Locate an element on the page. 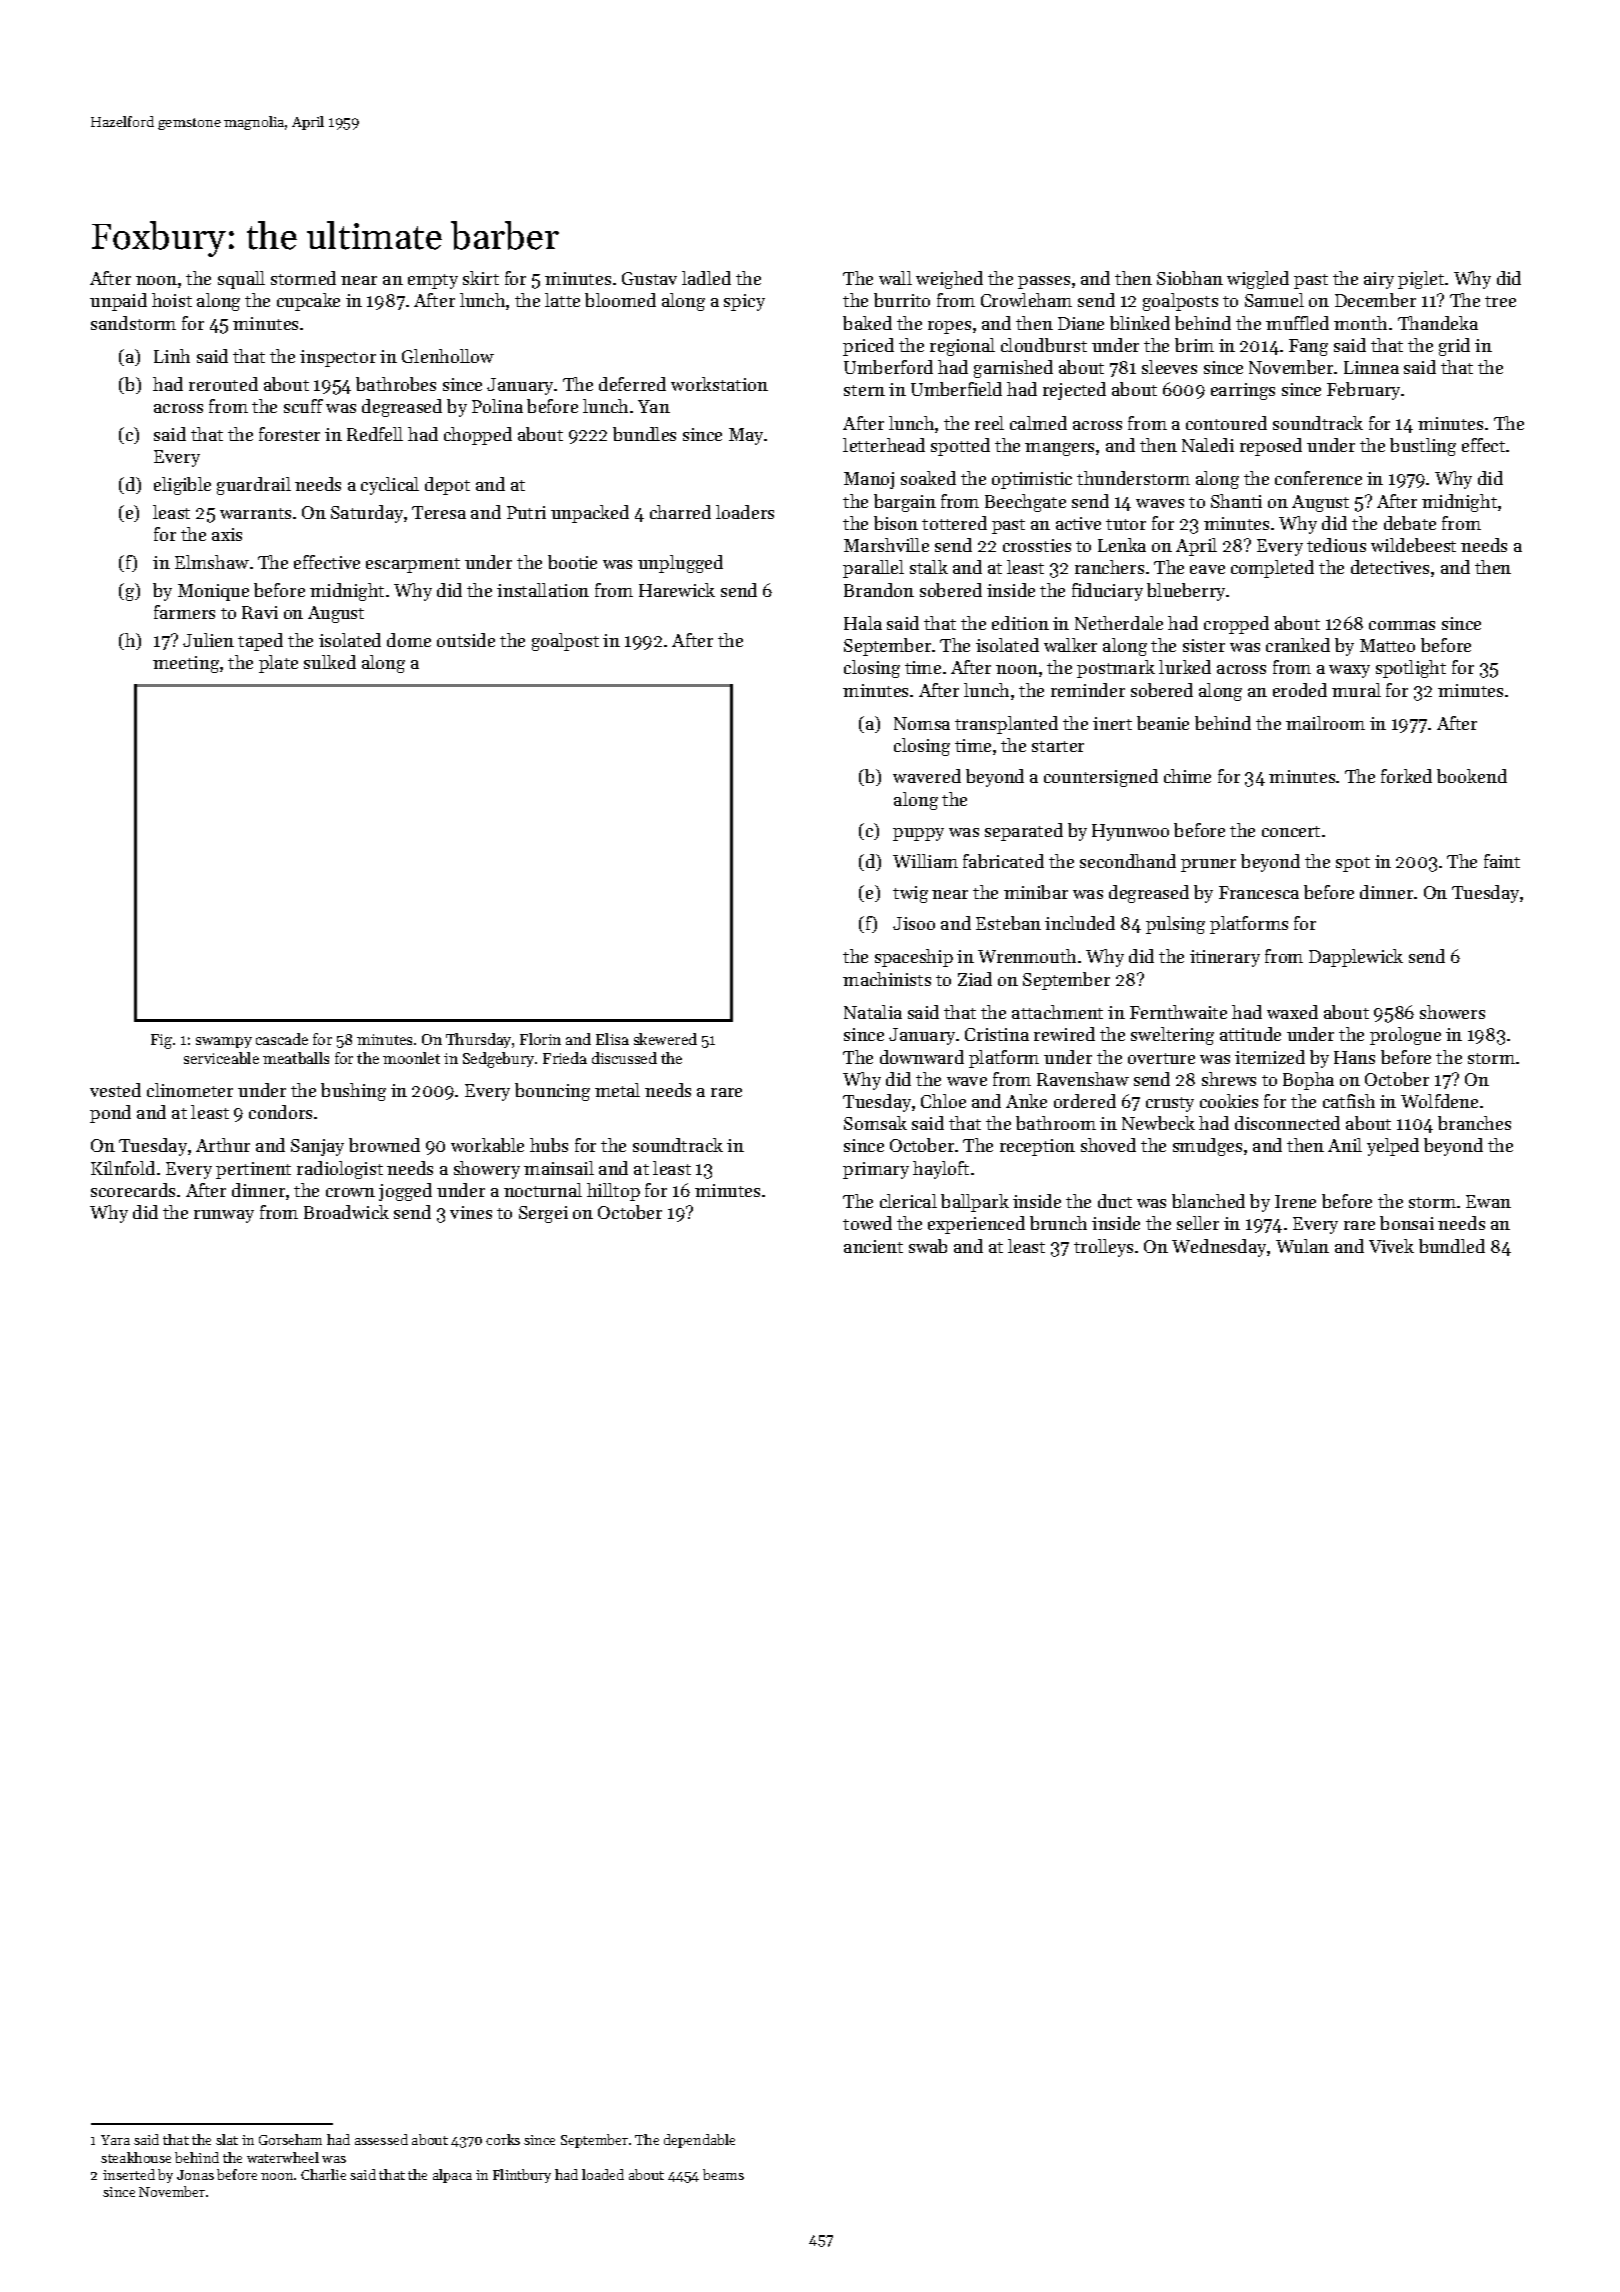 The image size is (1620, 2292). runway is located at coordinates (224, 1216).
